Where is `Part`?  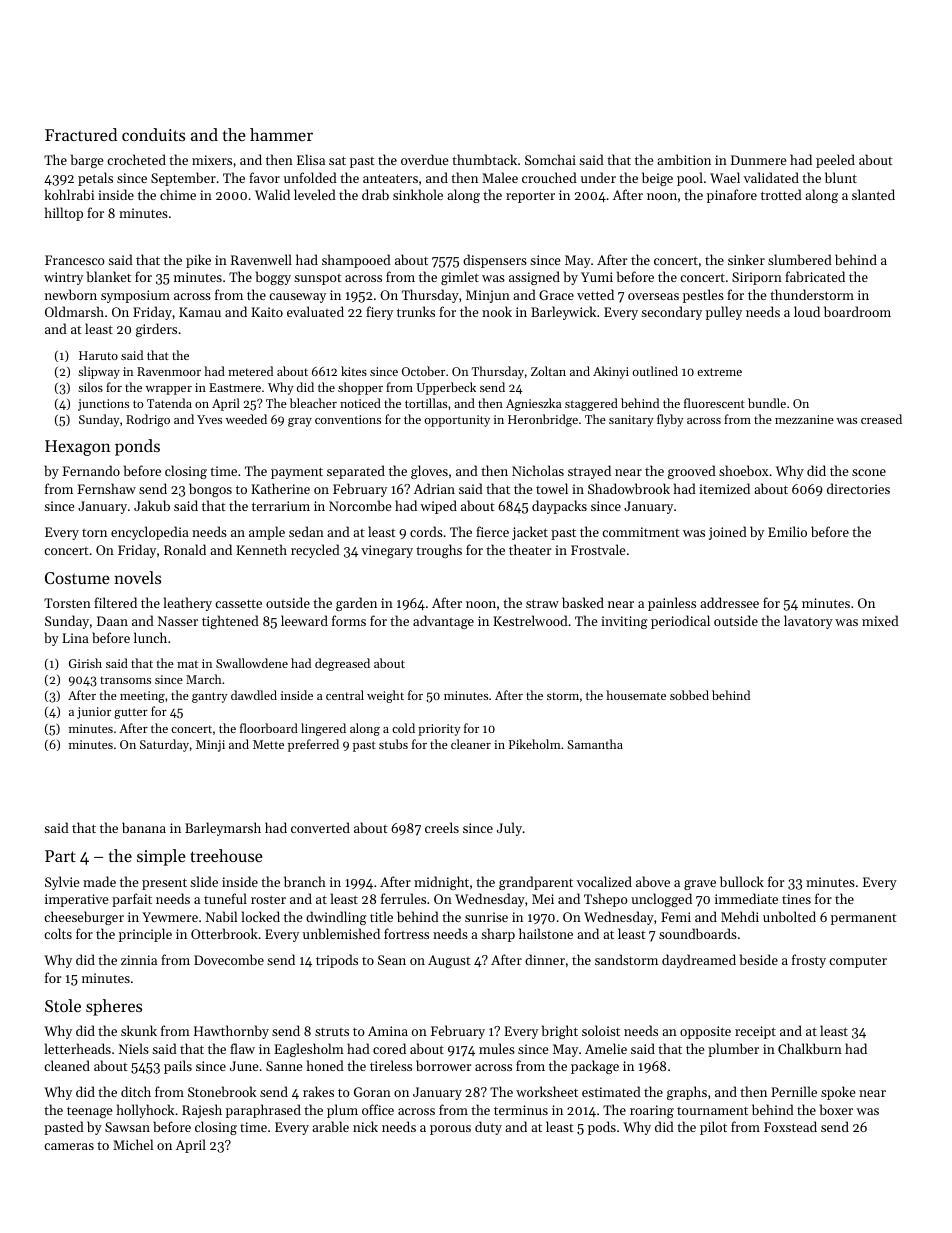
Part is located at coordinates (60, 856).
